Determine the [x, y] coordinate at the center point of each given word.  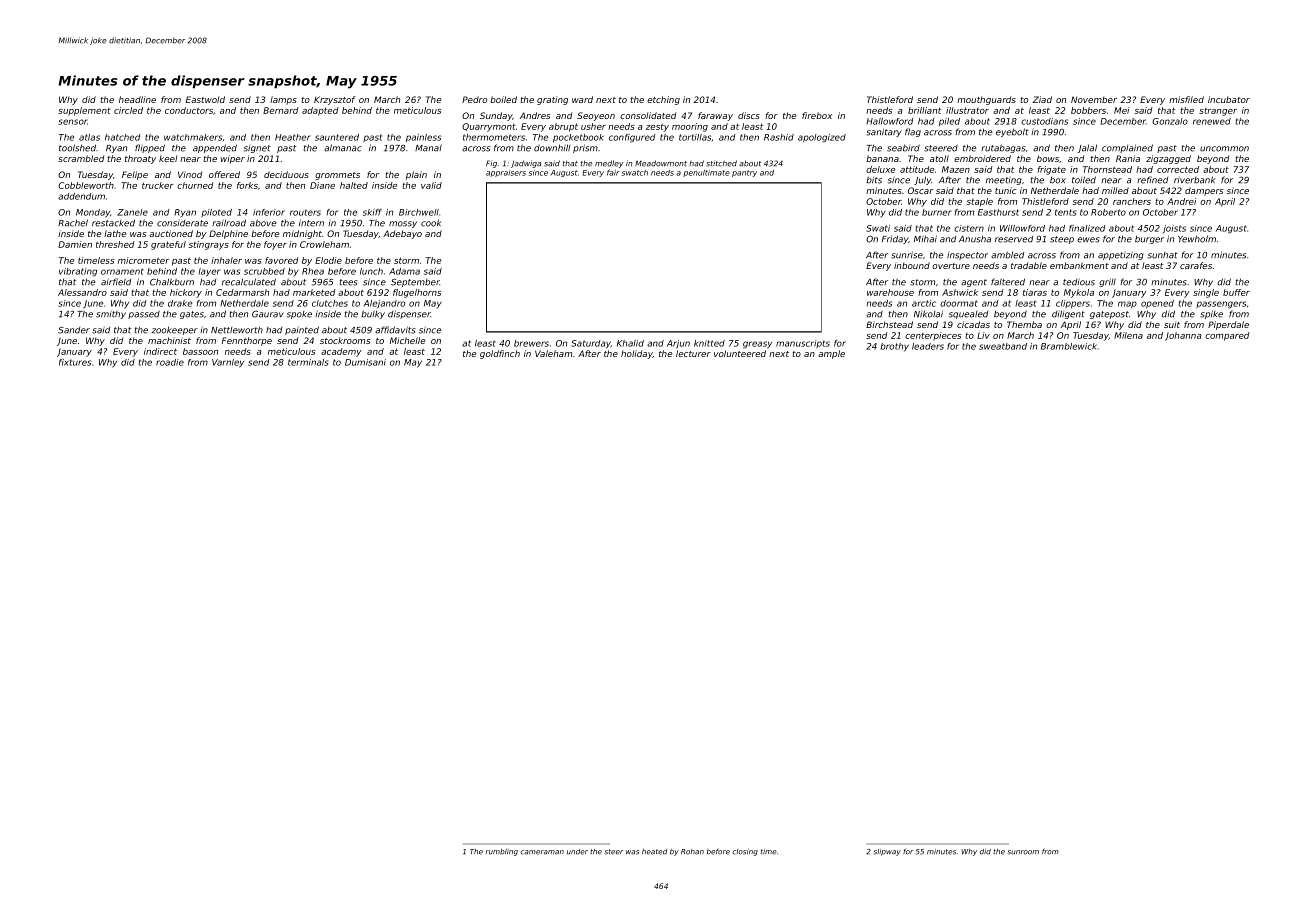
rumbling [502, 852]
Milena [1128, 335]
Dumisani [365, 362]
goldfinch [500, 354]
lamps [283, 100]
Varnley [228, 363]
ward [582, 99]
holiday [637, 354]
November [1094, 99]
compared [1227, 336]
